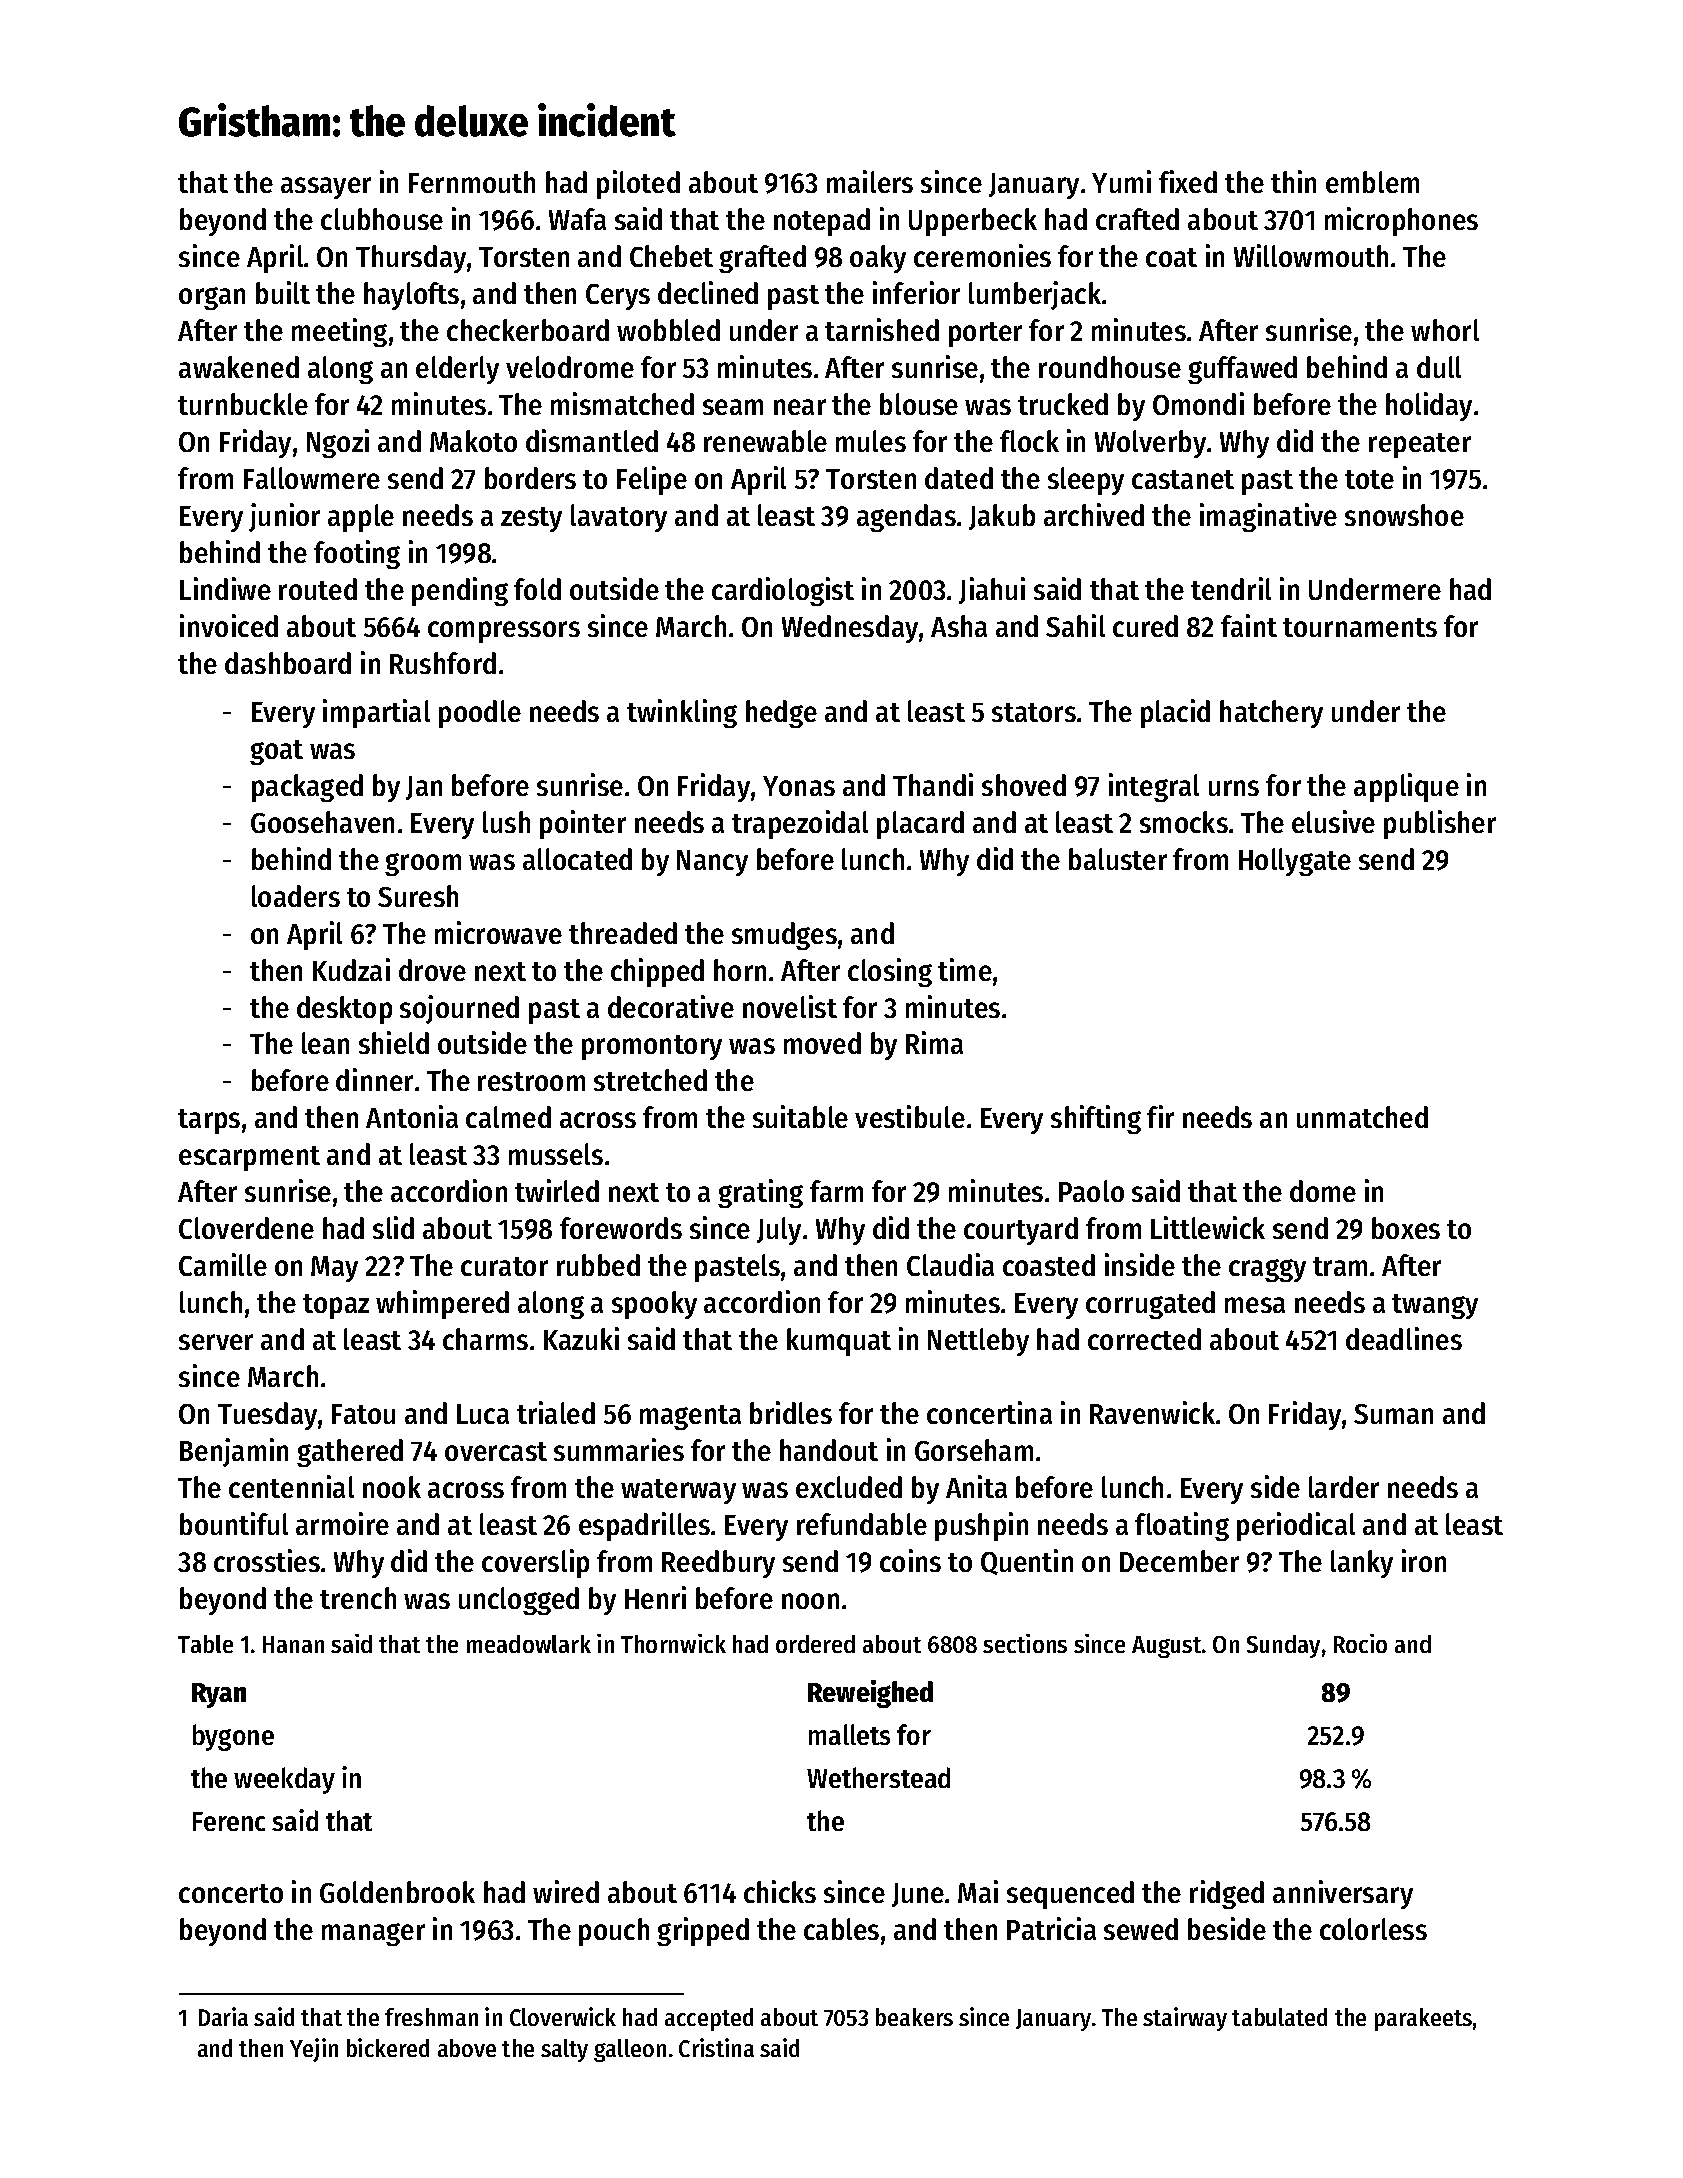  What do you see at coordinates (1175, 713) in the document?
I see `placid` at bounding box center [1175, 713].
